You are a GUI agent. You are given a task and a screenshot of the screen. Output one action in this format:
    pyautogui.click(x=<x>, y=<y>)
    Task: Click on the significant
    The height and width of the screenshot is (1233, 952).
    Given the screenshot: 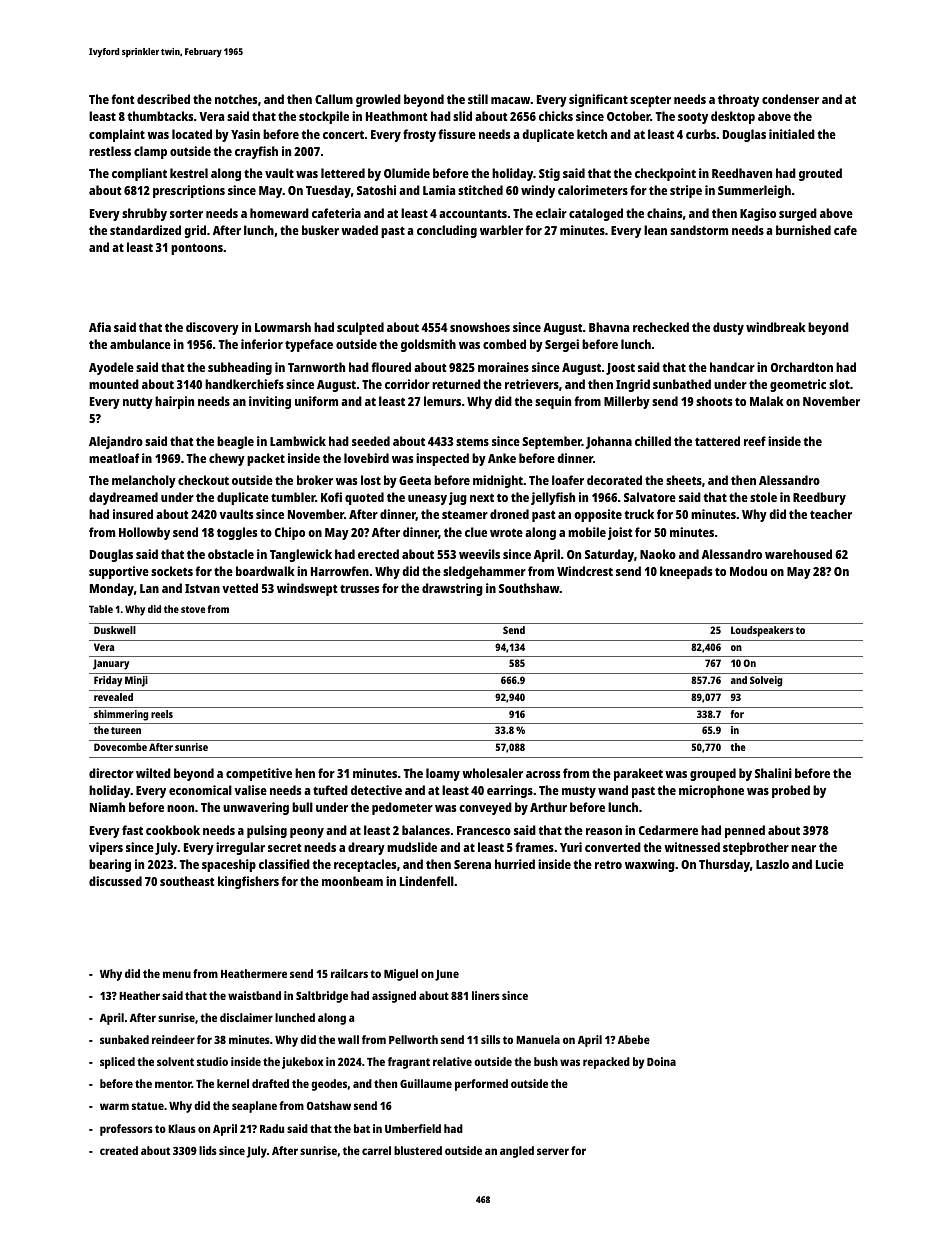 What is the action you would take?
    pyautogui.click(x=598, y=100)
